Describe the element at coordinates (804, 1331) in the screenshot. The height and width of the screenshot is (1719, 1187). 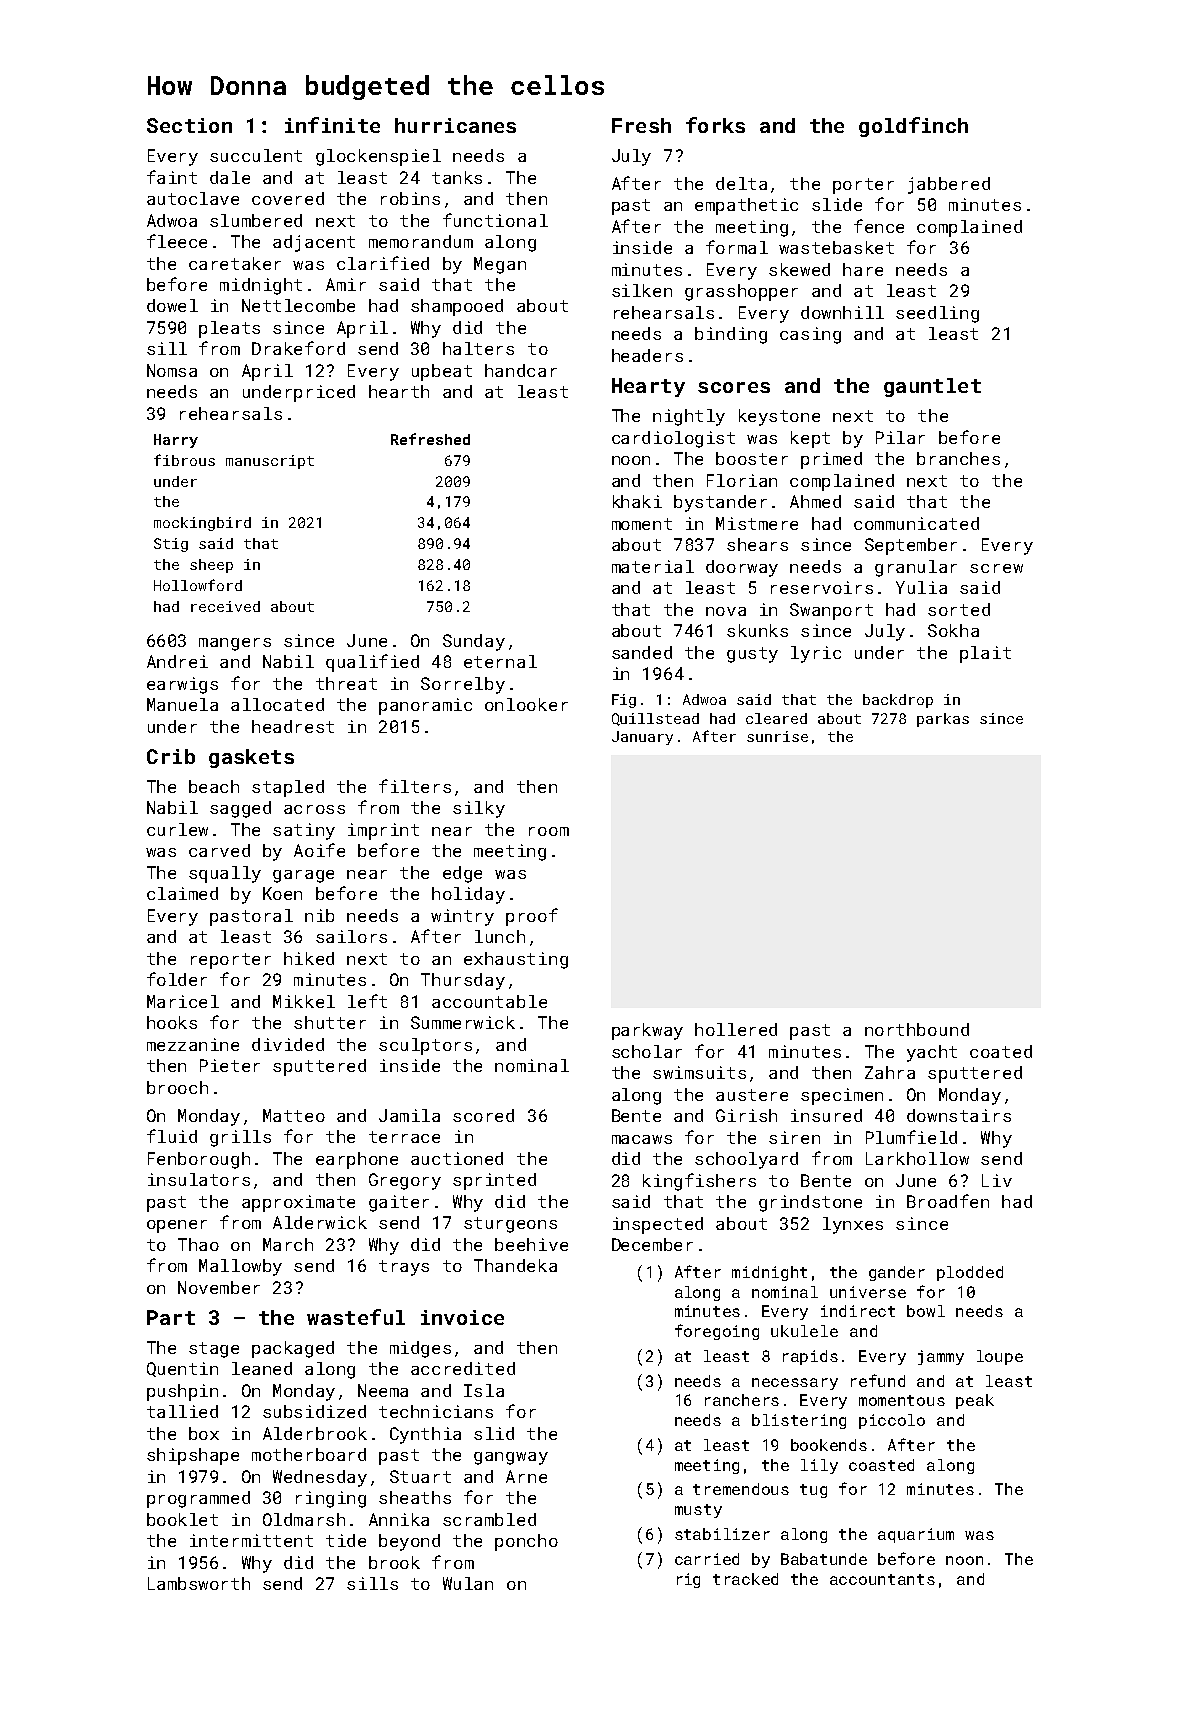
I see `ukulele` at that location.
